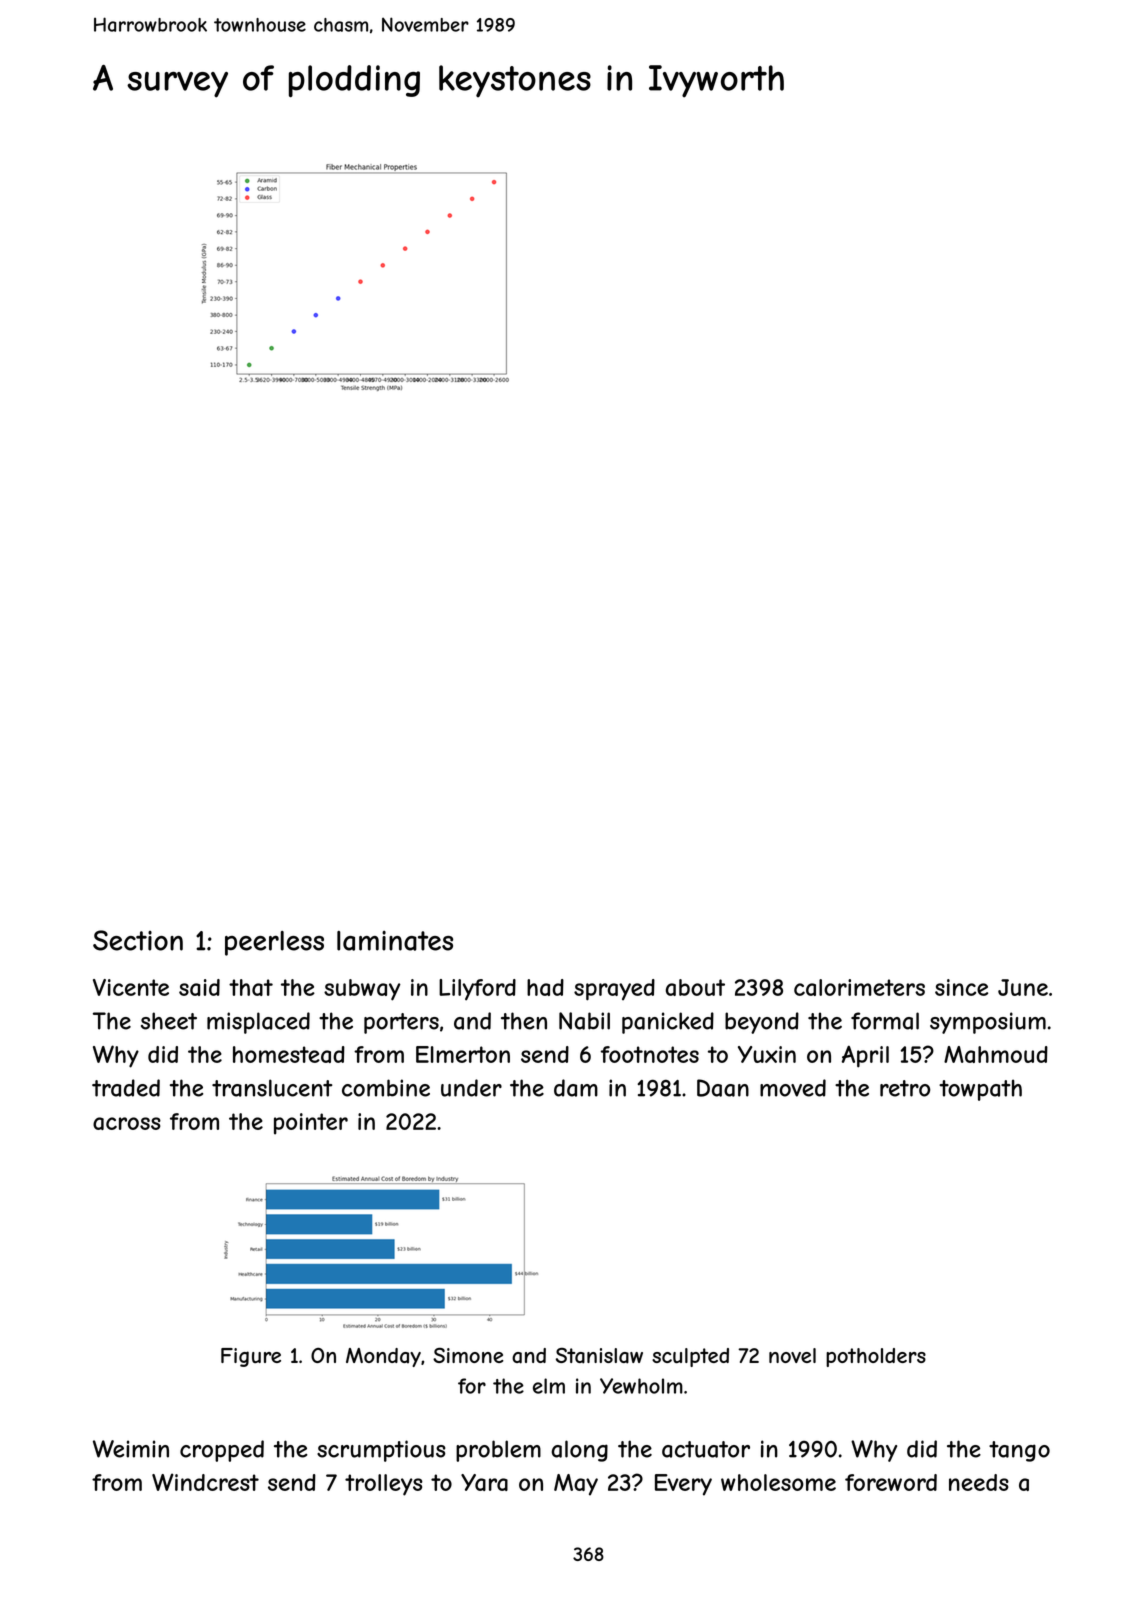 This page has height=1620, width=1146. Describe the element at coordinates (723, 1088) in the page. I see `Daan` at that location.
